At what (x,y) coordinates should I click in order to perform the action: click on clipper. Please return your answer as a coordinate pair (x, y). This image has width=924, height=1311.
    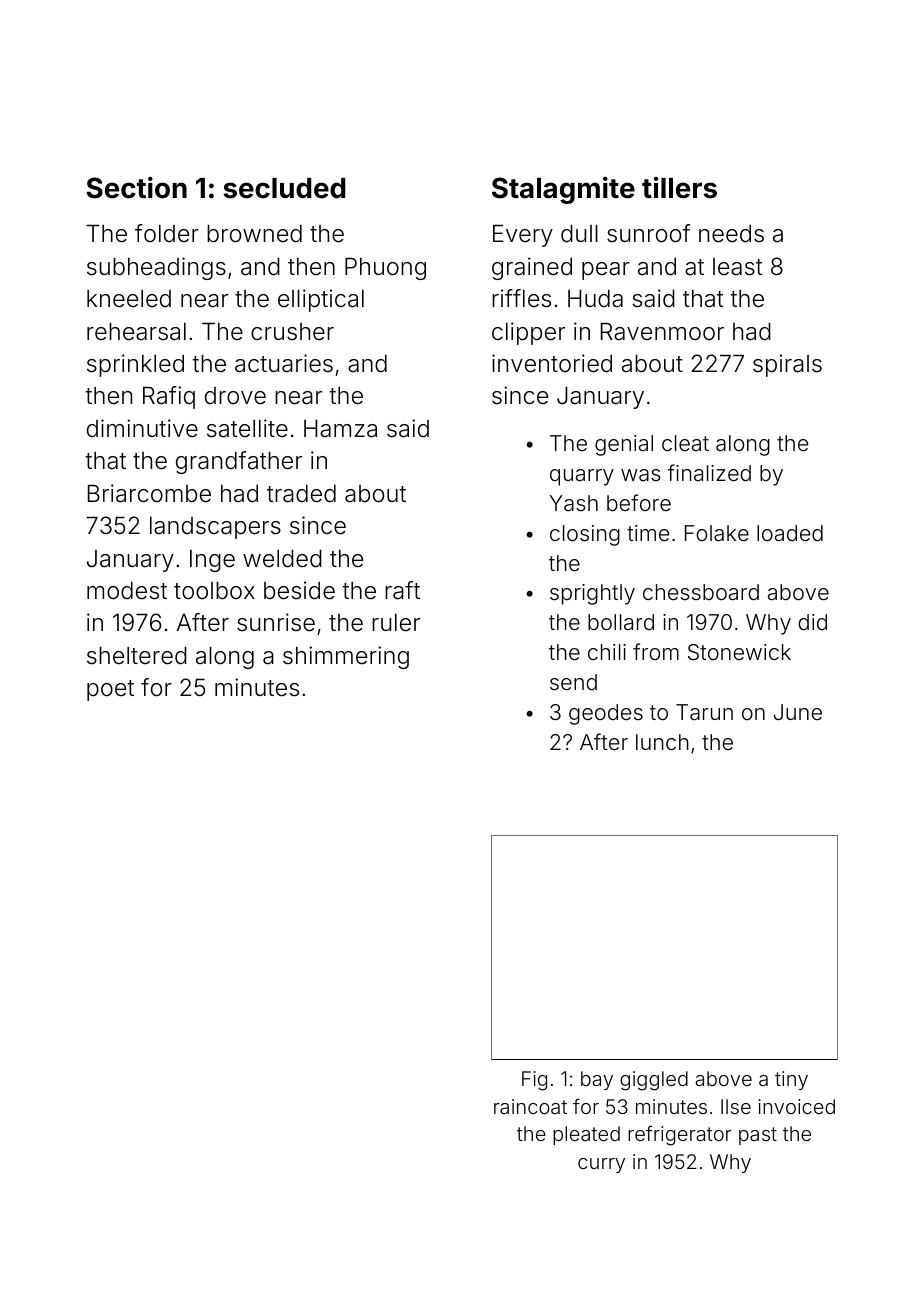
    Looking at the image, I should click on (528, 333).
